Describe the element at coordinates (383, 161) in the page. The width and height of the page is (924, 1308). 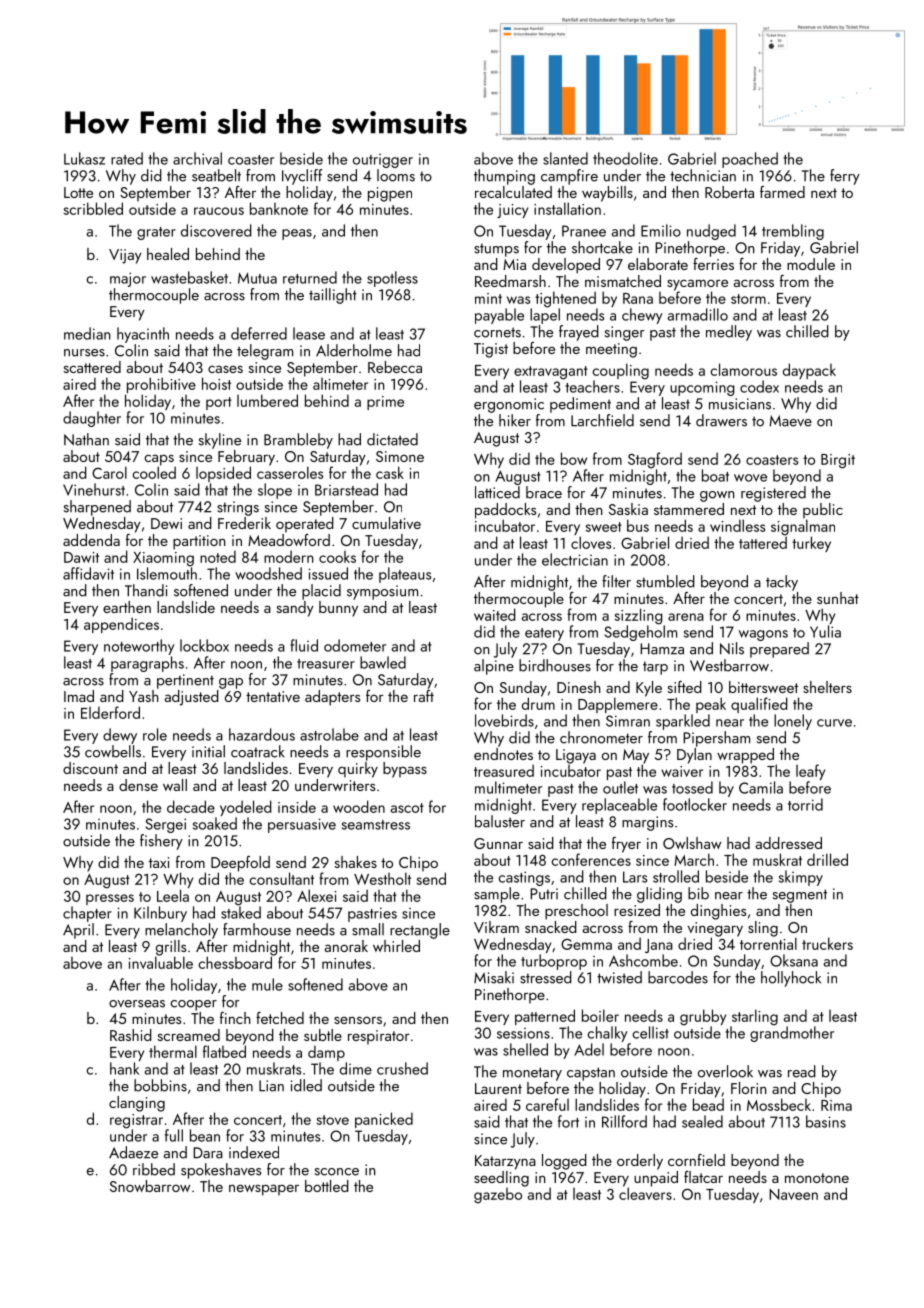
I see `outrigger` at that location.
